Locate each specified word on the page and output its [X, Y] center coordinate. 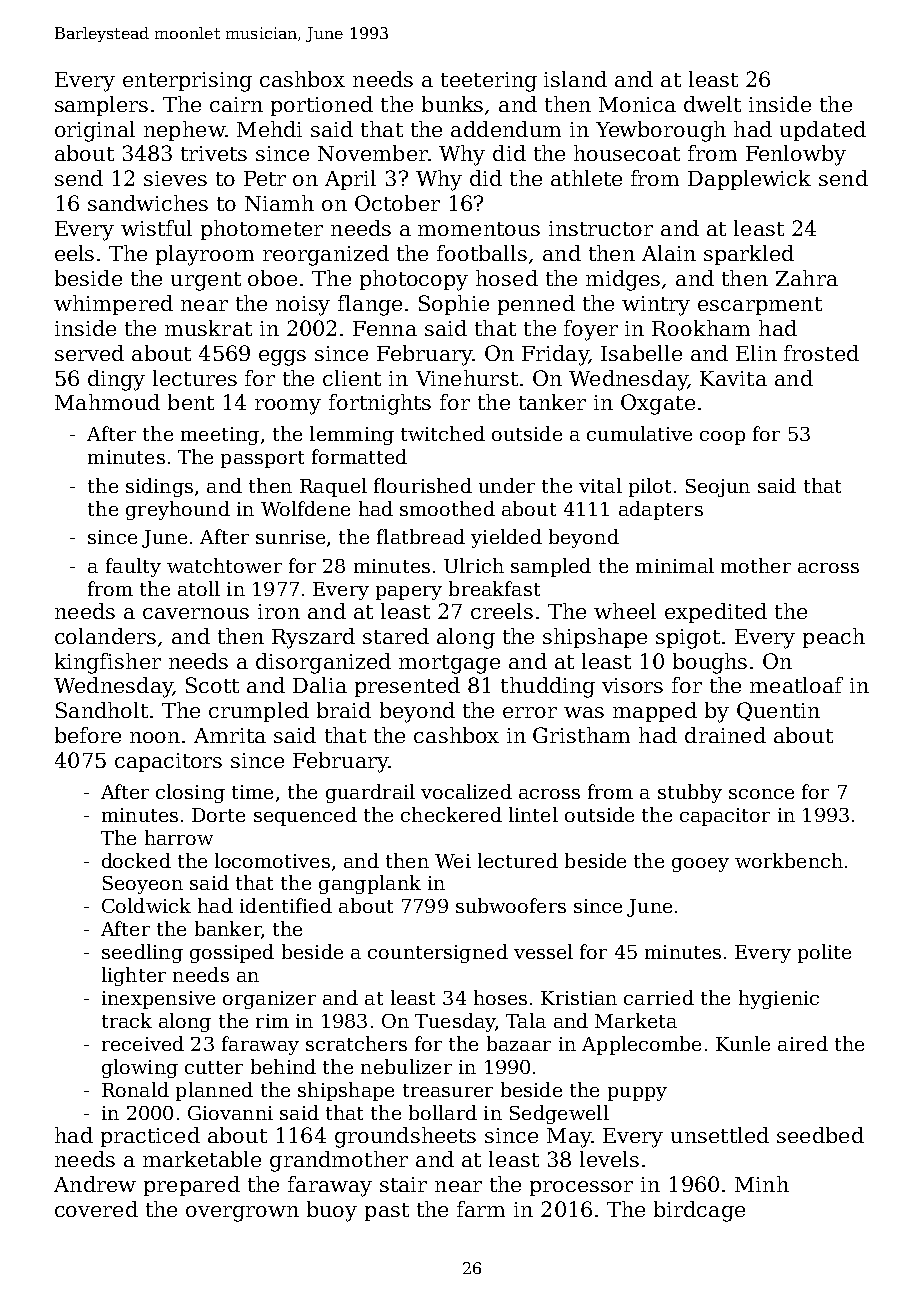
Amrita [230, 735]
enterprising [187, 82]
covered [96, 1209]
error [530, 712]
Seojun [718, 488]
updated [823, 131]
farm [481, 1209]
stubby [690, 793]
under [507, 485]
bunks [452, 104]
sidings [159, 487]
